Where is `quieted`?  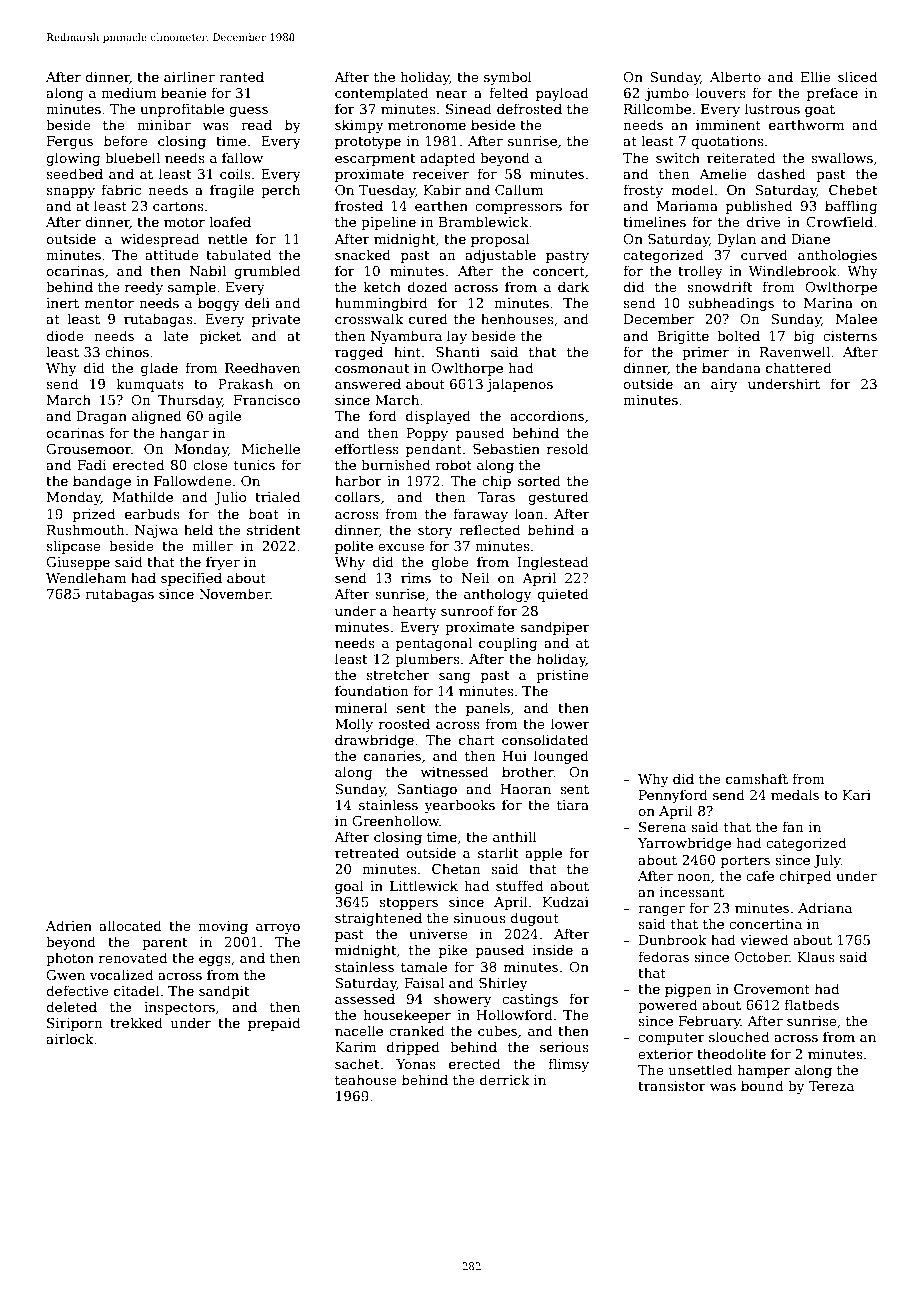
quieted is located at coordinates (563, 595).
